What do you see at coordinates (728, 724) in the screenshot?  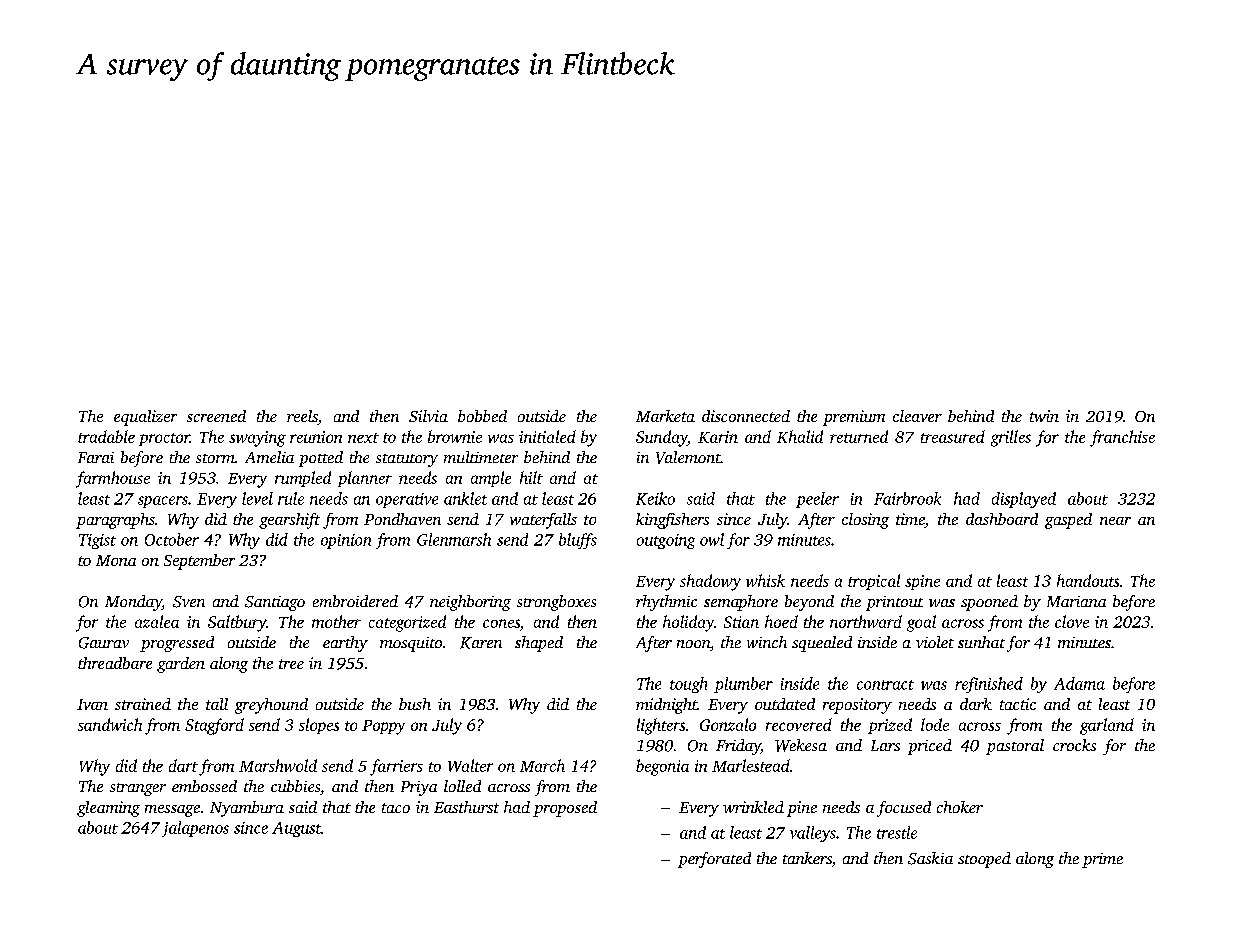 I see `Gonzalo` at bounding box center [728, 724].
